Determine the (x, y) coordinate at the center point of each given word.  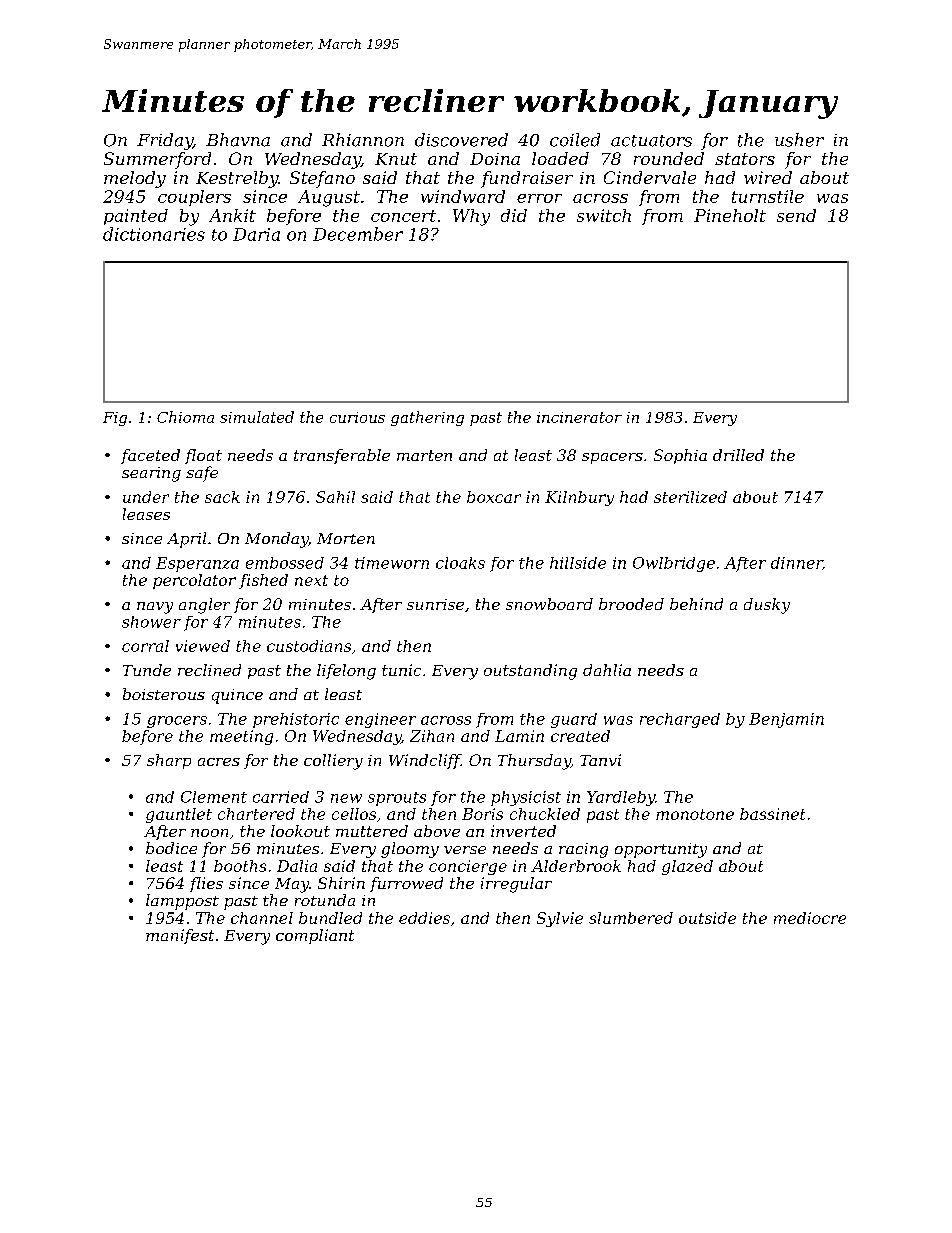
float (203, 456)
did (514, 215)
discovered (461, 140)
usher (799, 140)
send (796, 215)
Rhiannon (363, 140)
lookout (300, 831)
